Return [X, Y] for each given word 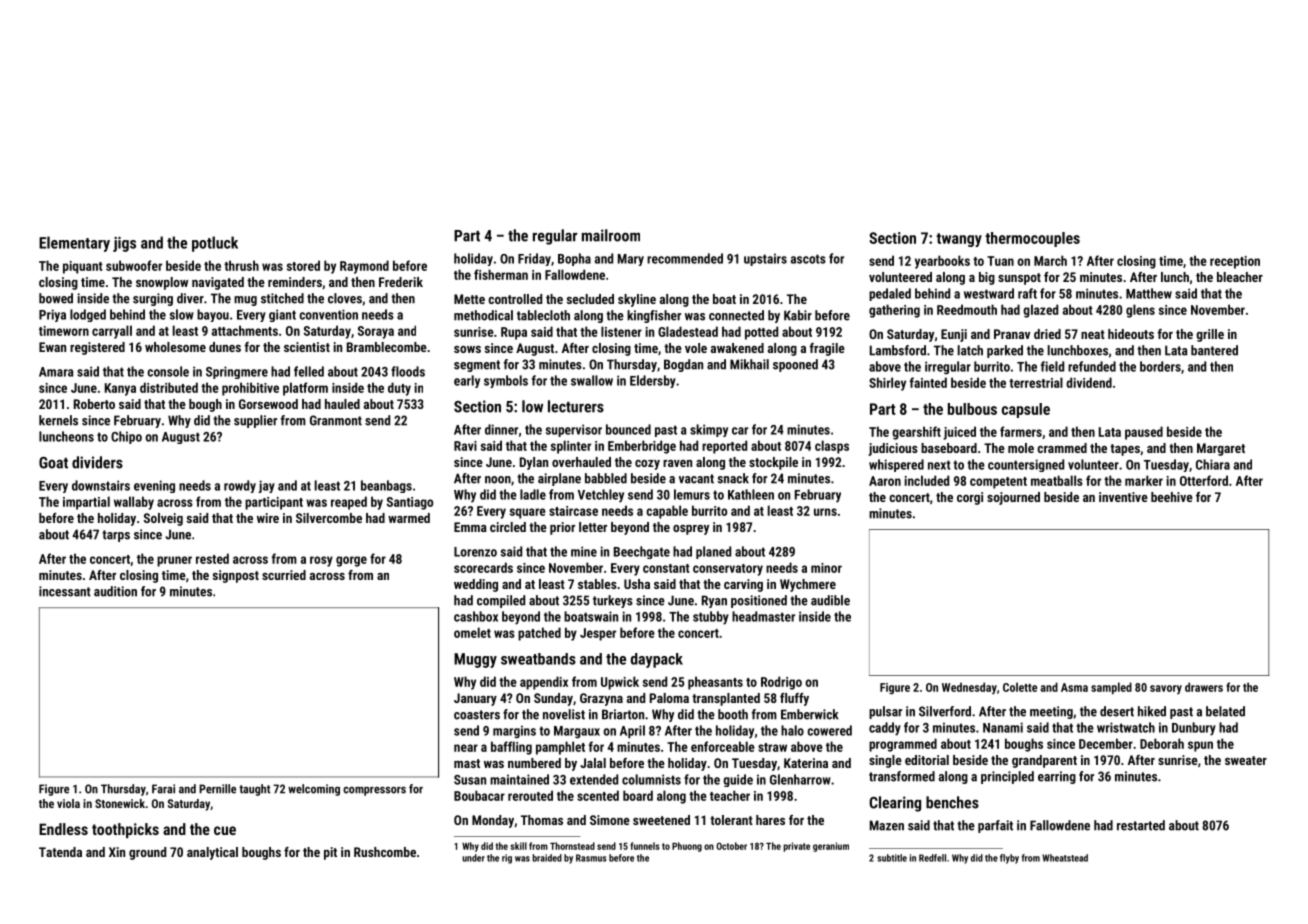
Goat [53, 463]
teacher [730, 795]
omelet [472, 632]
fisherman [501, 274]
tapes [1125, 450]
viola [68, 803]
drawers [1204, 687]
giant [282, 315]
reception [1235, 262]
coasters [477, 715]
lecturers [576, 406]
